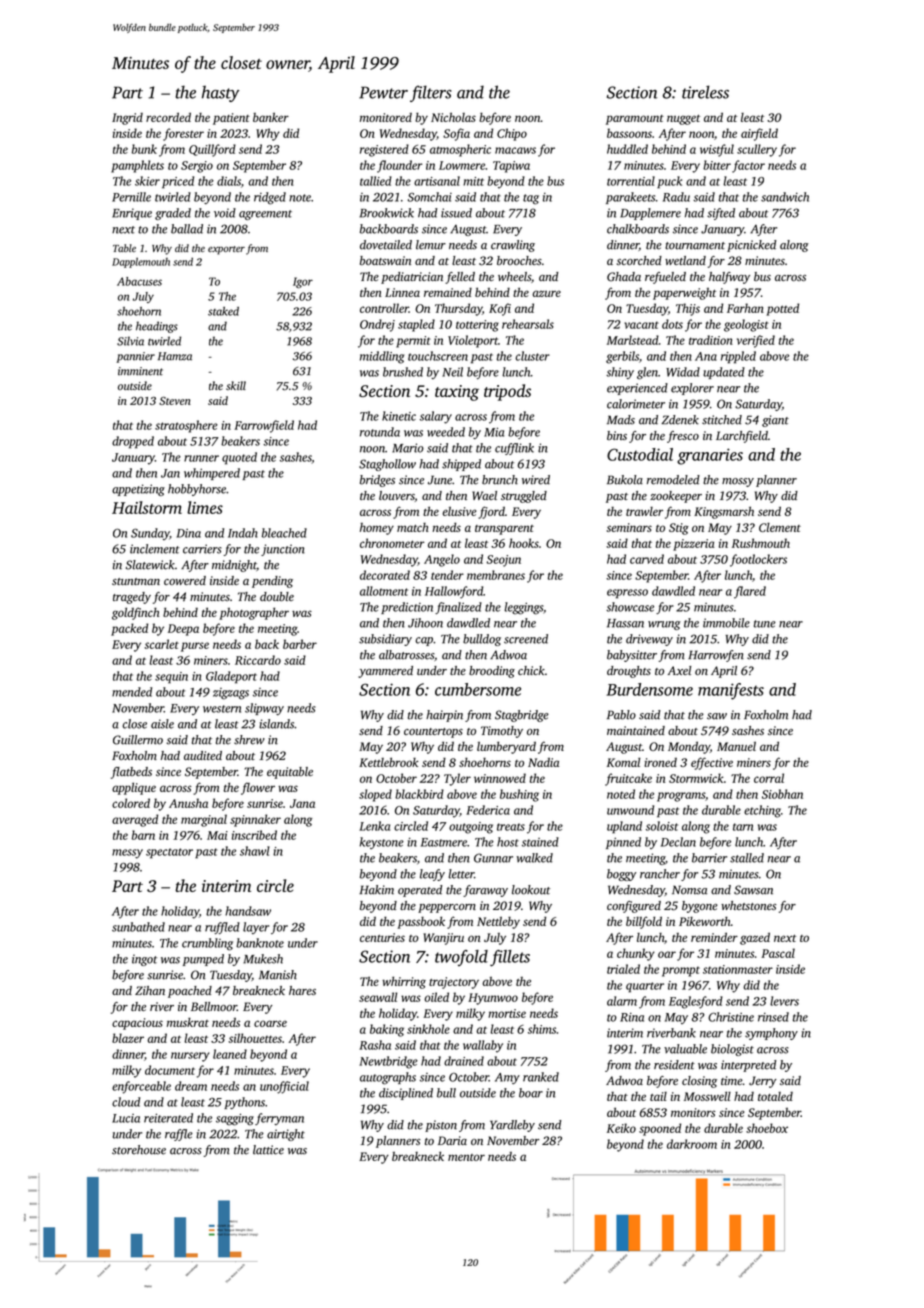  What do you see at coordinates (758, 560) in the document?
I see `footlockers` at bounding box center [758, 560].
